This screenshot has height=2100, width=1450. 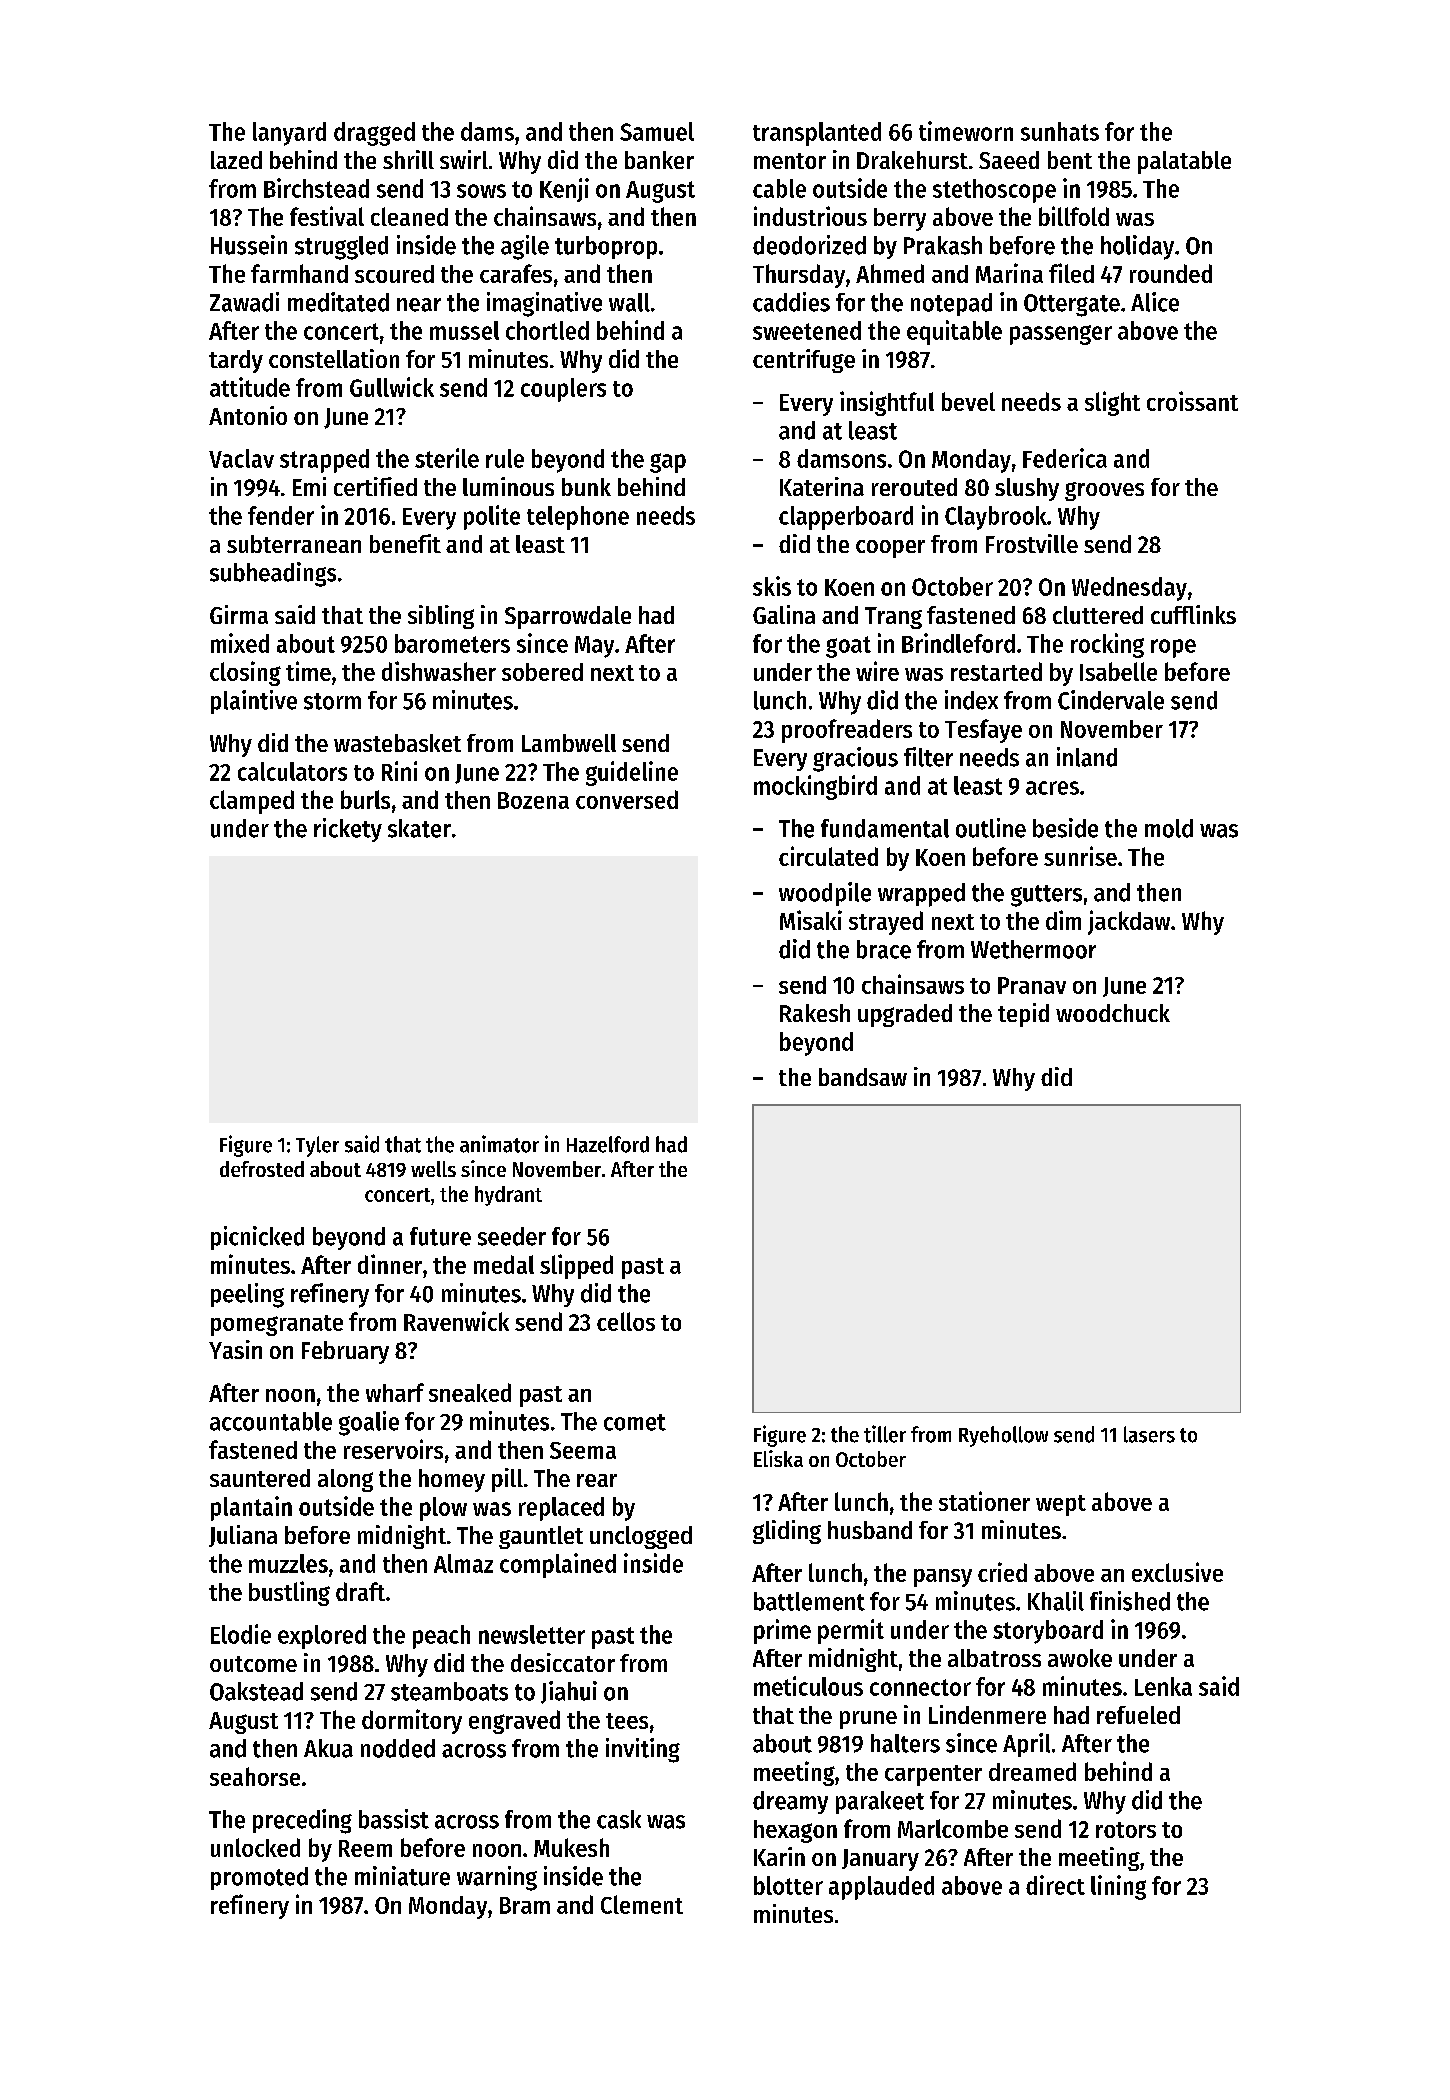 I want to click on Karin, so click(x=779, y=1856).
